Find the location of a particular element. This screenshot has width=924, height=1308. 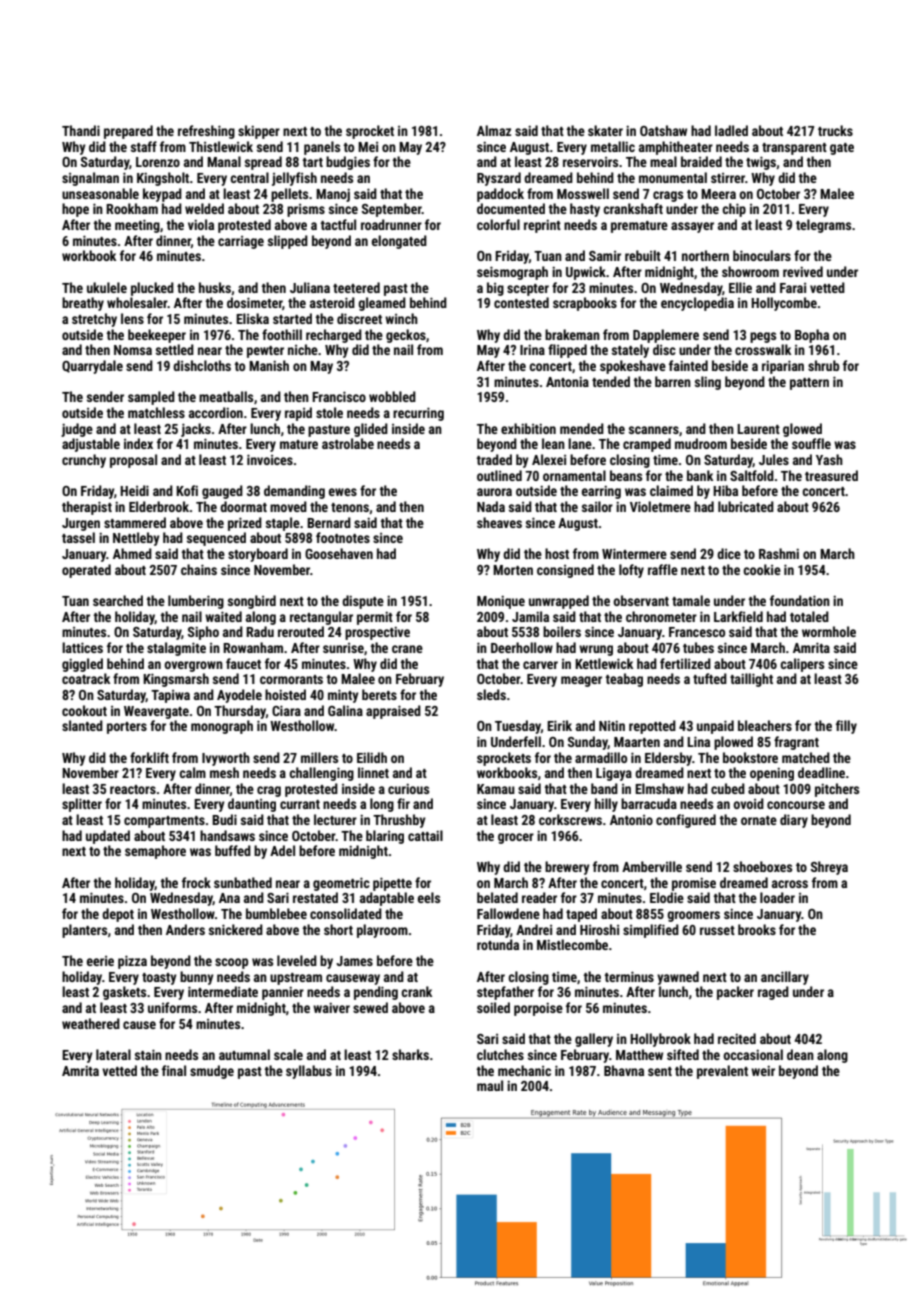

prepared is located at coordinates (128, 132).
